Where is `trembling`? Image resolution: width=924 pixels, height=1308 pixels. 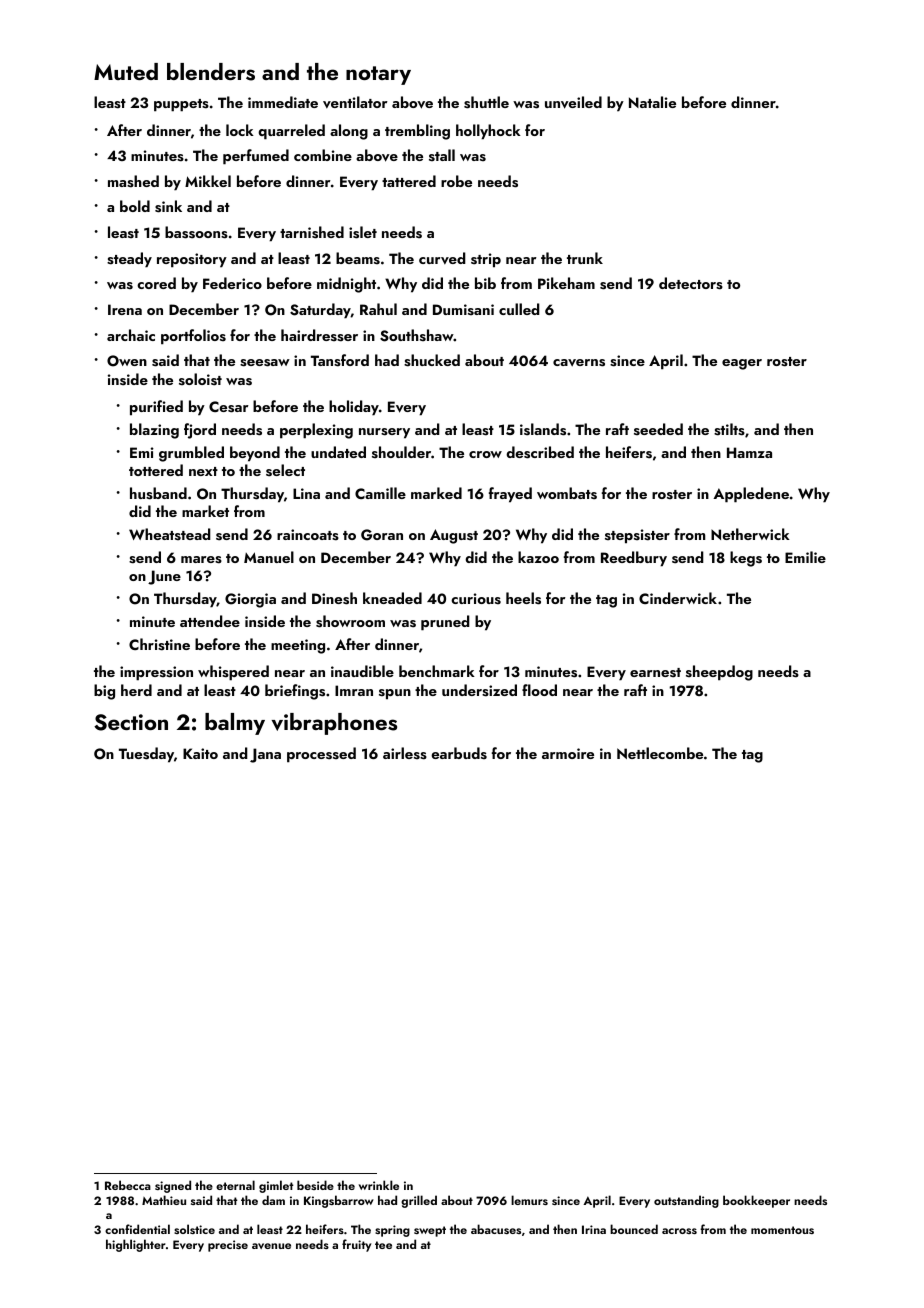
trembling is located at coordinates (417, 132).
